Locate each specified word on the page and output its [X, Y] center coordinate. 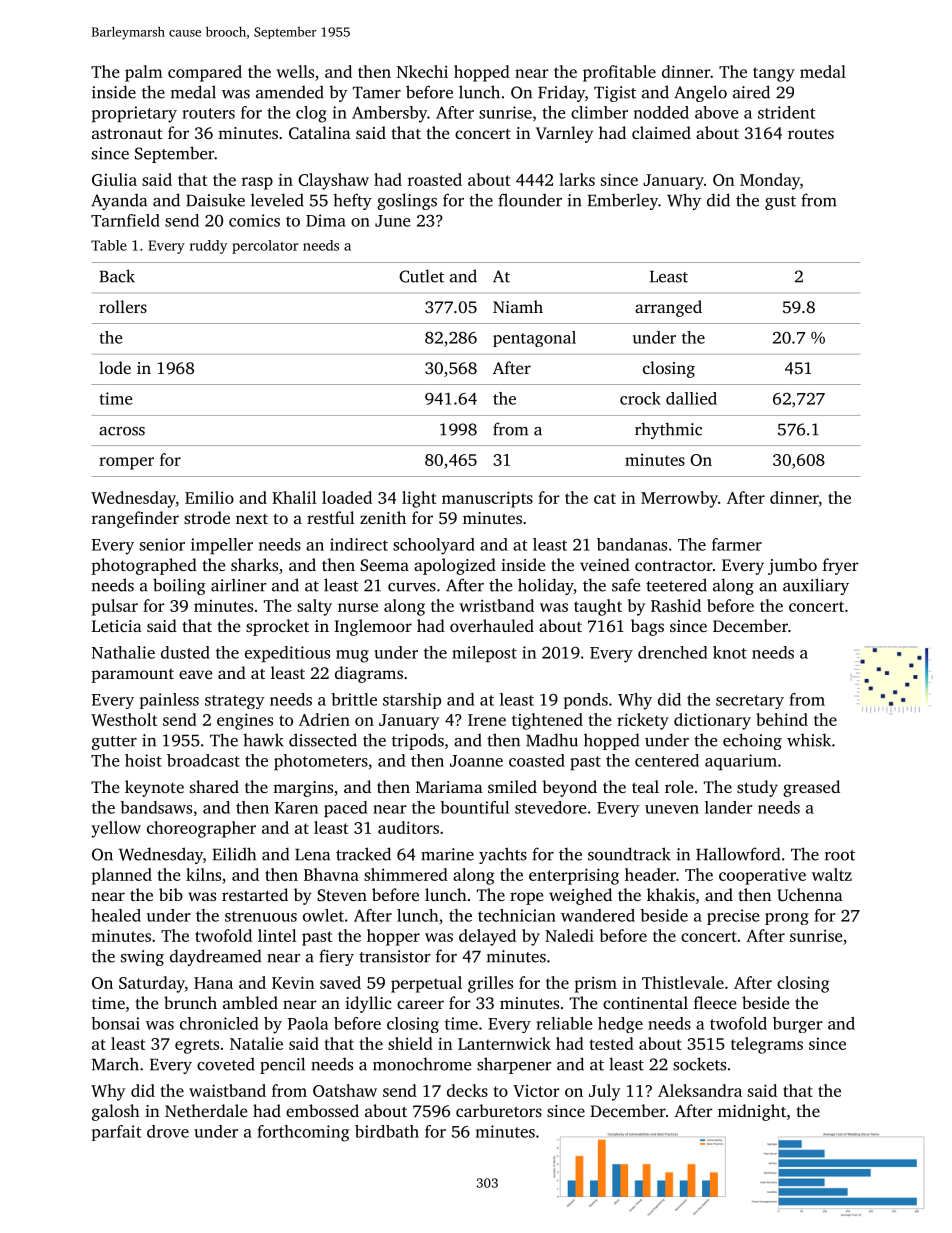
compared [205, 73]
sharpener [514, 1065]
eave [195, 674]
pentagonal [534, 339]
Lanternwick [504, 1043]
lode [115, 367]
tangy [774, 74]
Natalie [256, 1043]
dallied [691, 398]
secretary [750, 702]
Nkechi [422, 71]
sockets [699, 1064]
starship [412, 701]
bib [171, 894]
